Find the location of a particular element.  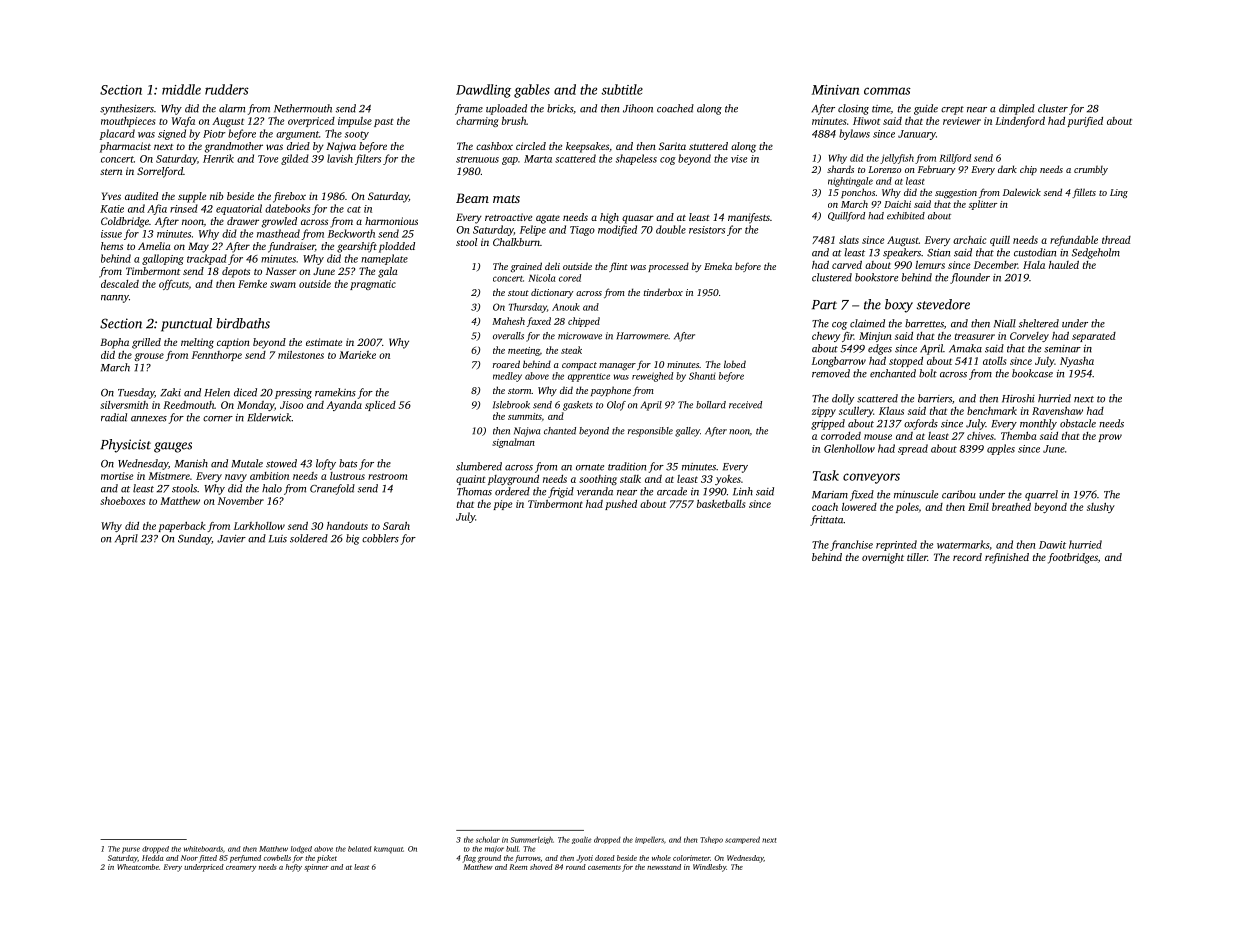

whiteboards is located at coordinates (203, 849).
